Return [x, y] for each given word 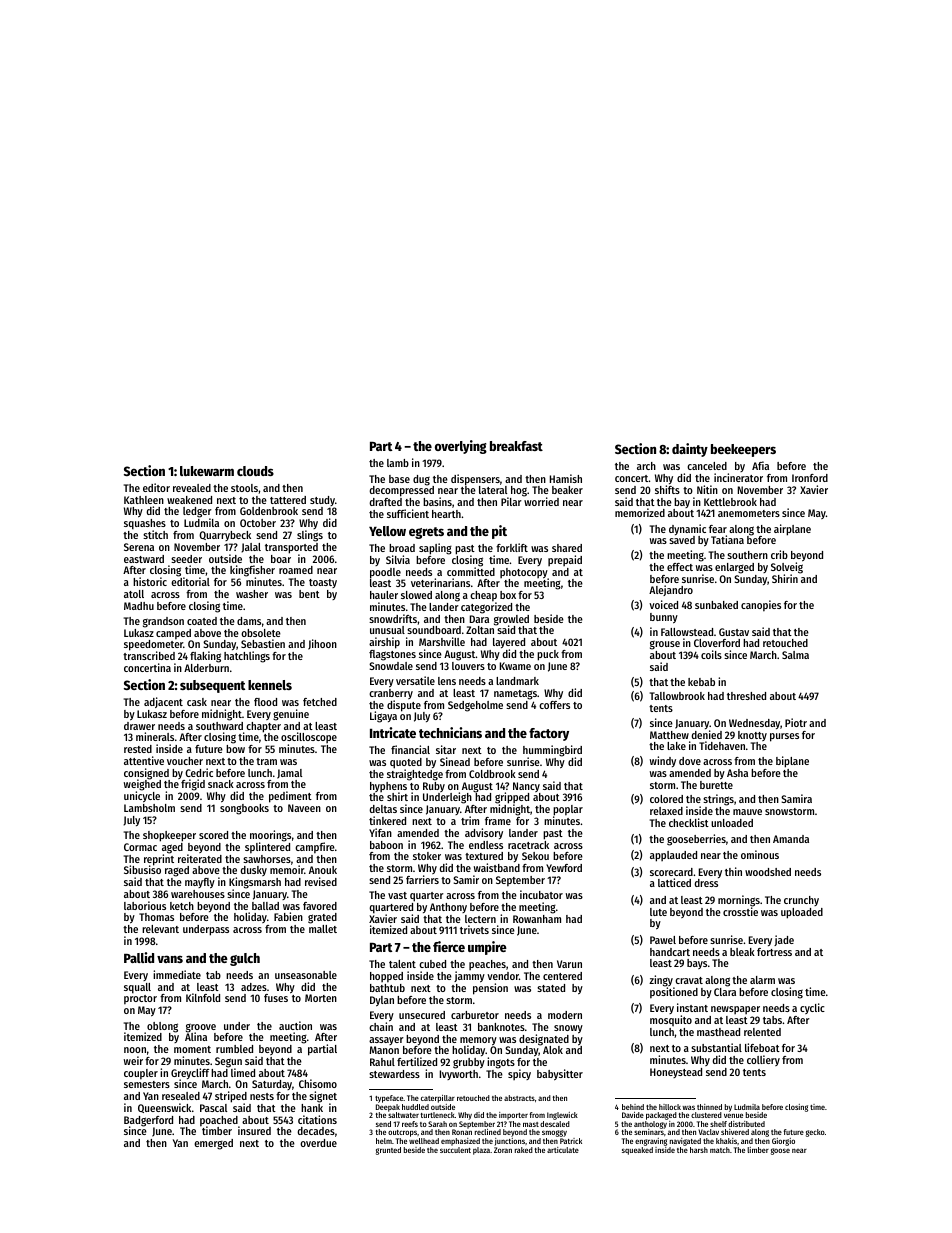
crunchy [801, 901]
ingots [501, 1063]
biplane [792, 762]
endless [486, 845]
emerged [213, 1144]
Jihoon [322, 644]
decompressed [401, 491]
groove [201, 1028]
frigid [193, 785]
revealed [192, 488]
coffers [554, 705]
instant [692, 1007]
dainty [690, 450]
